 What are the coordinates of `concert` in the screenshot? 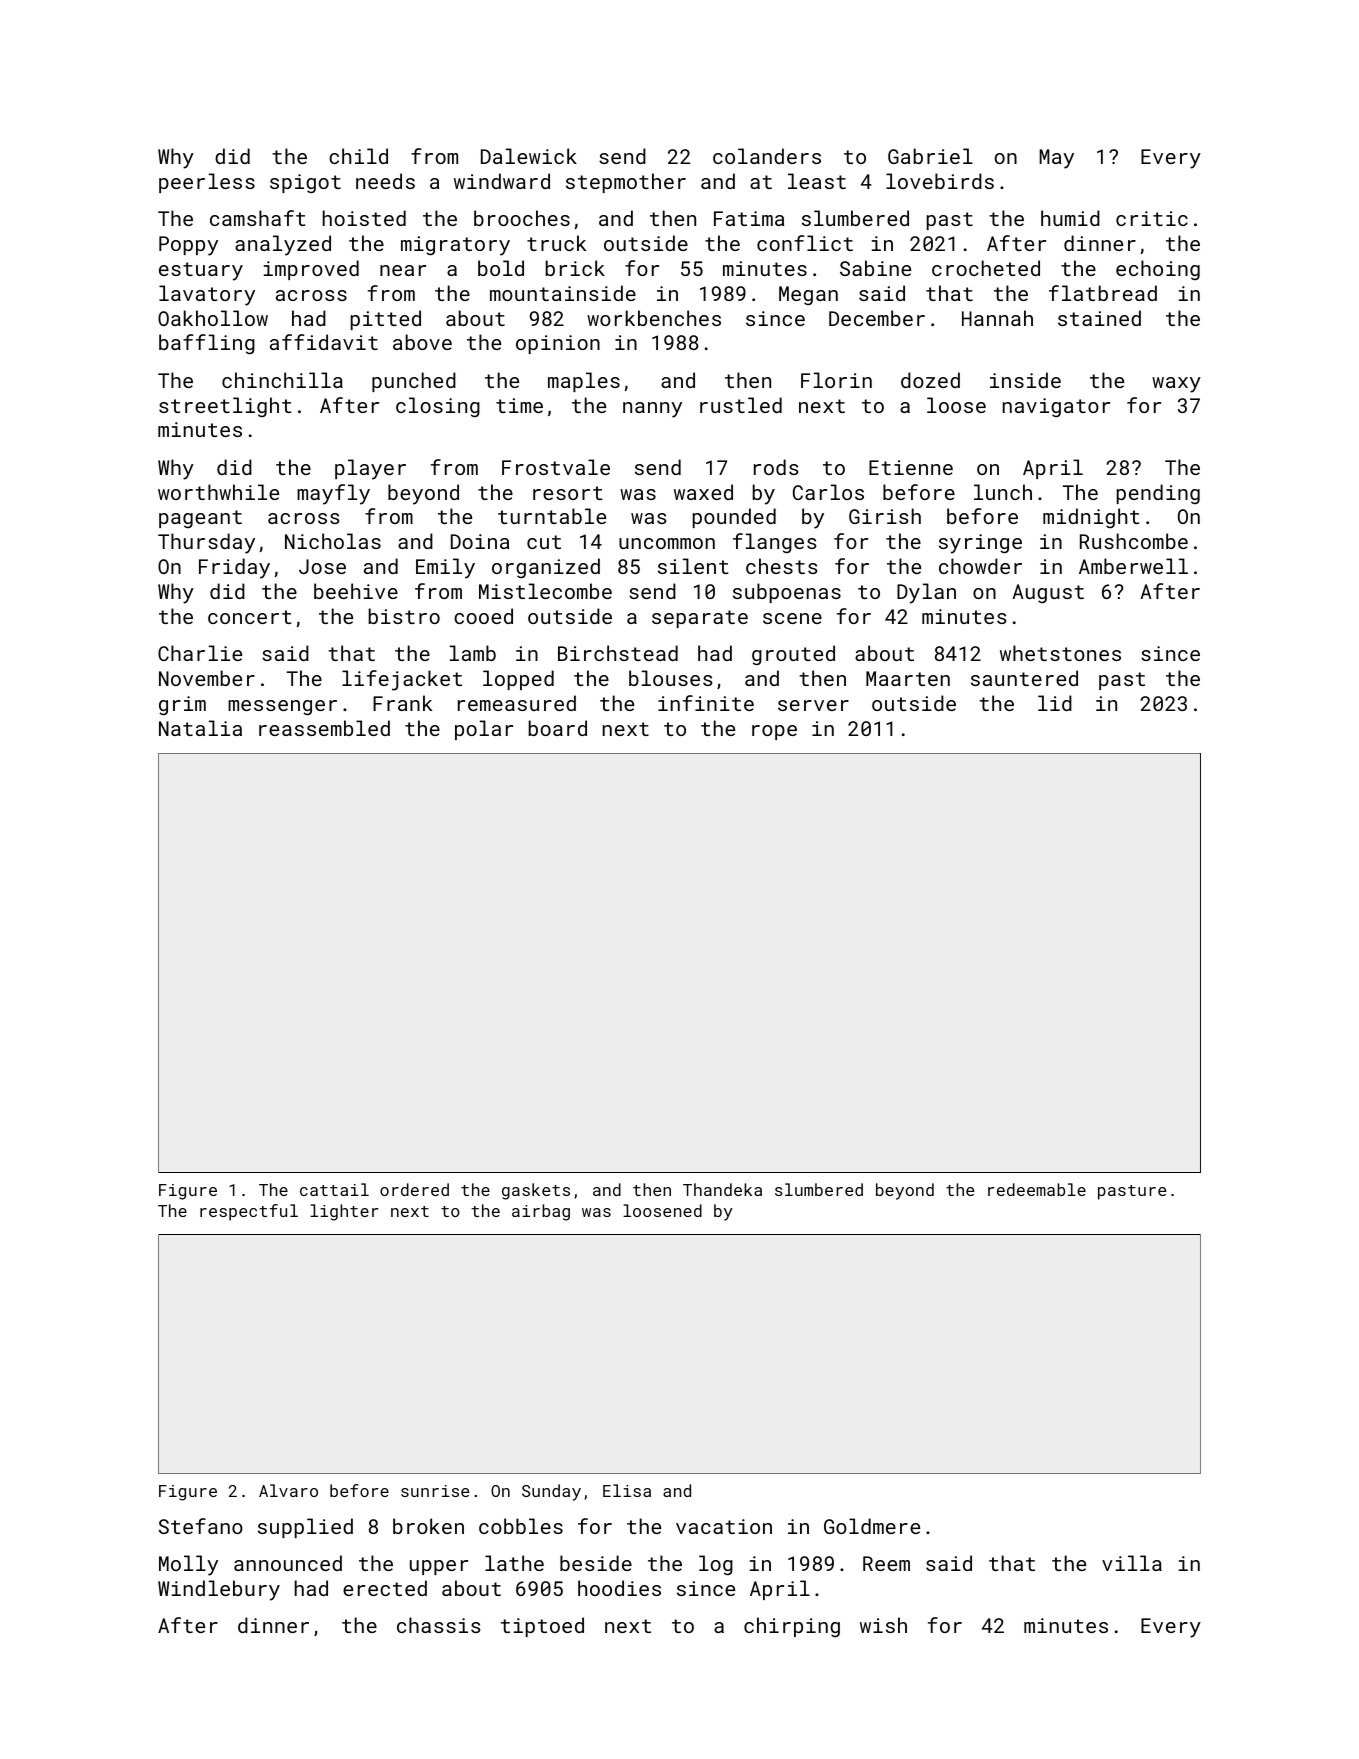 It's located at (250, 617).
